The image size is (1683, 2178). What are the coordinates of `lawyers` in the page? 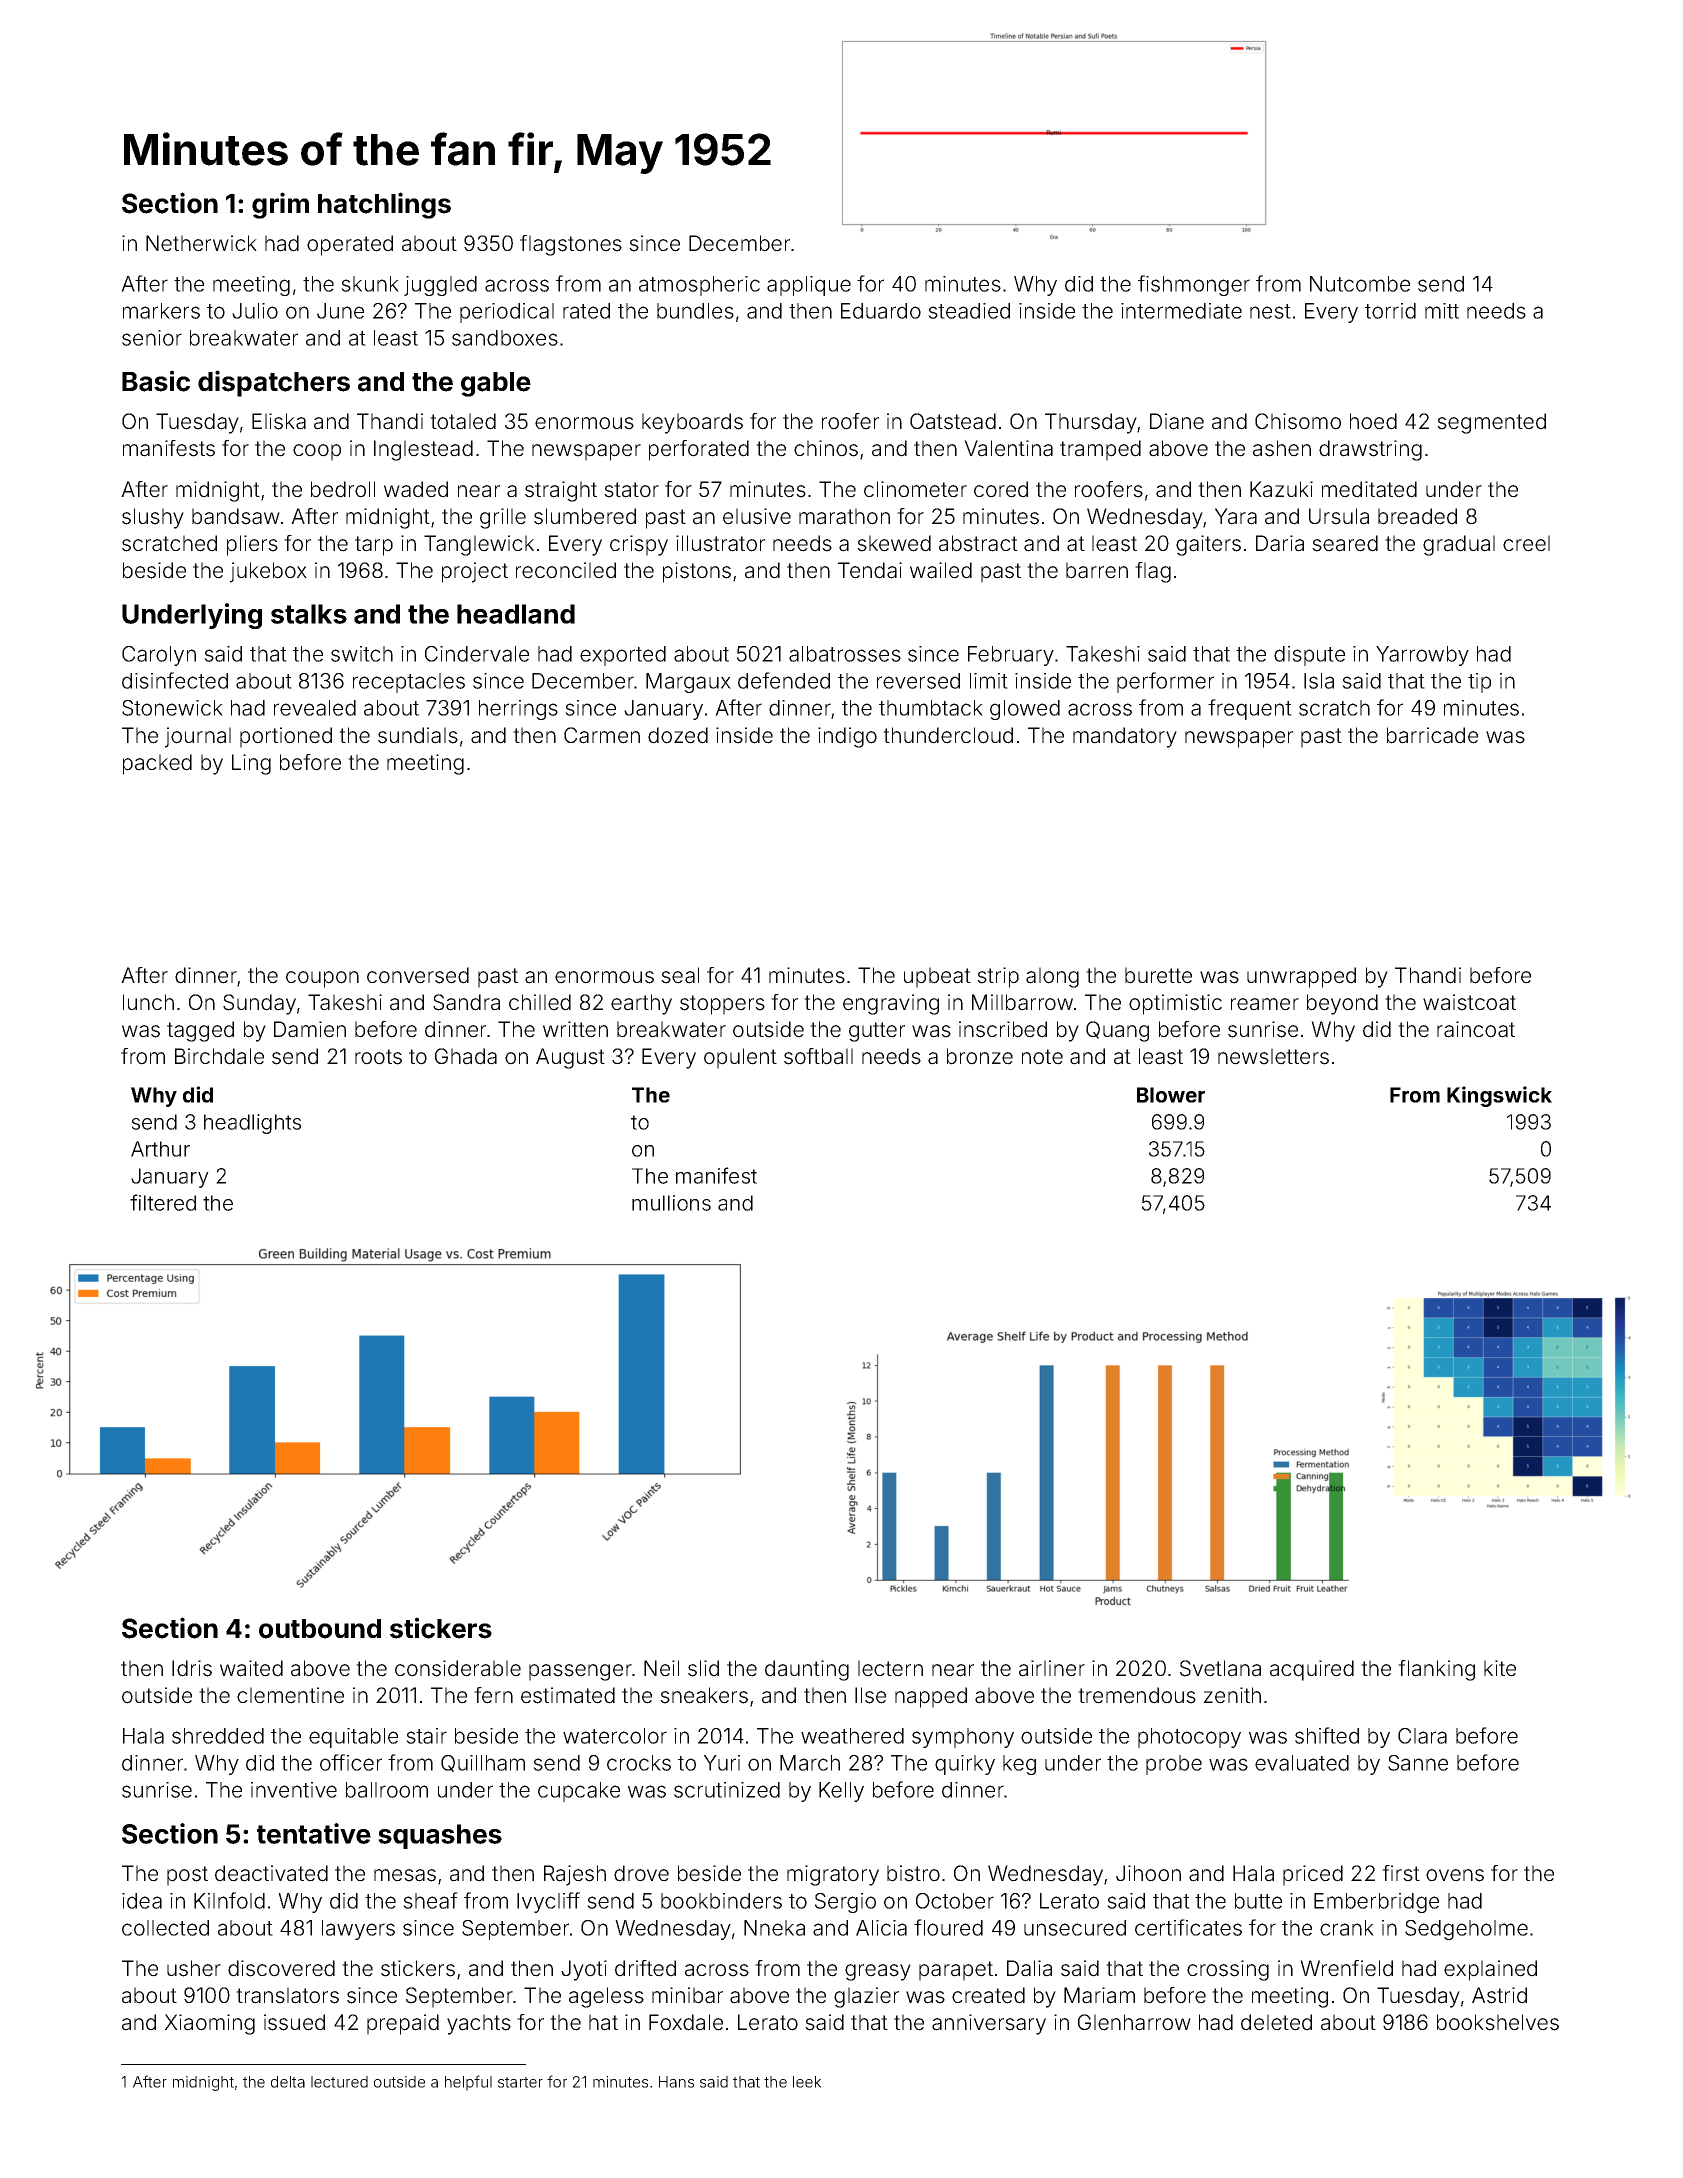 It's located at (358, 1930).
